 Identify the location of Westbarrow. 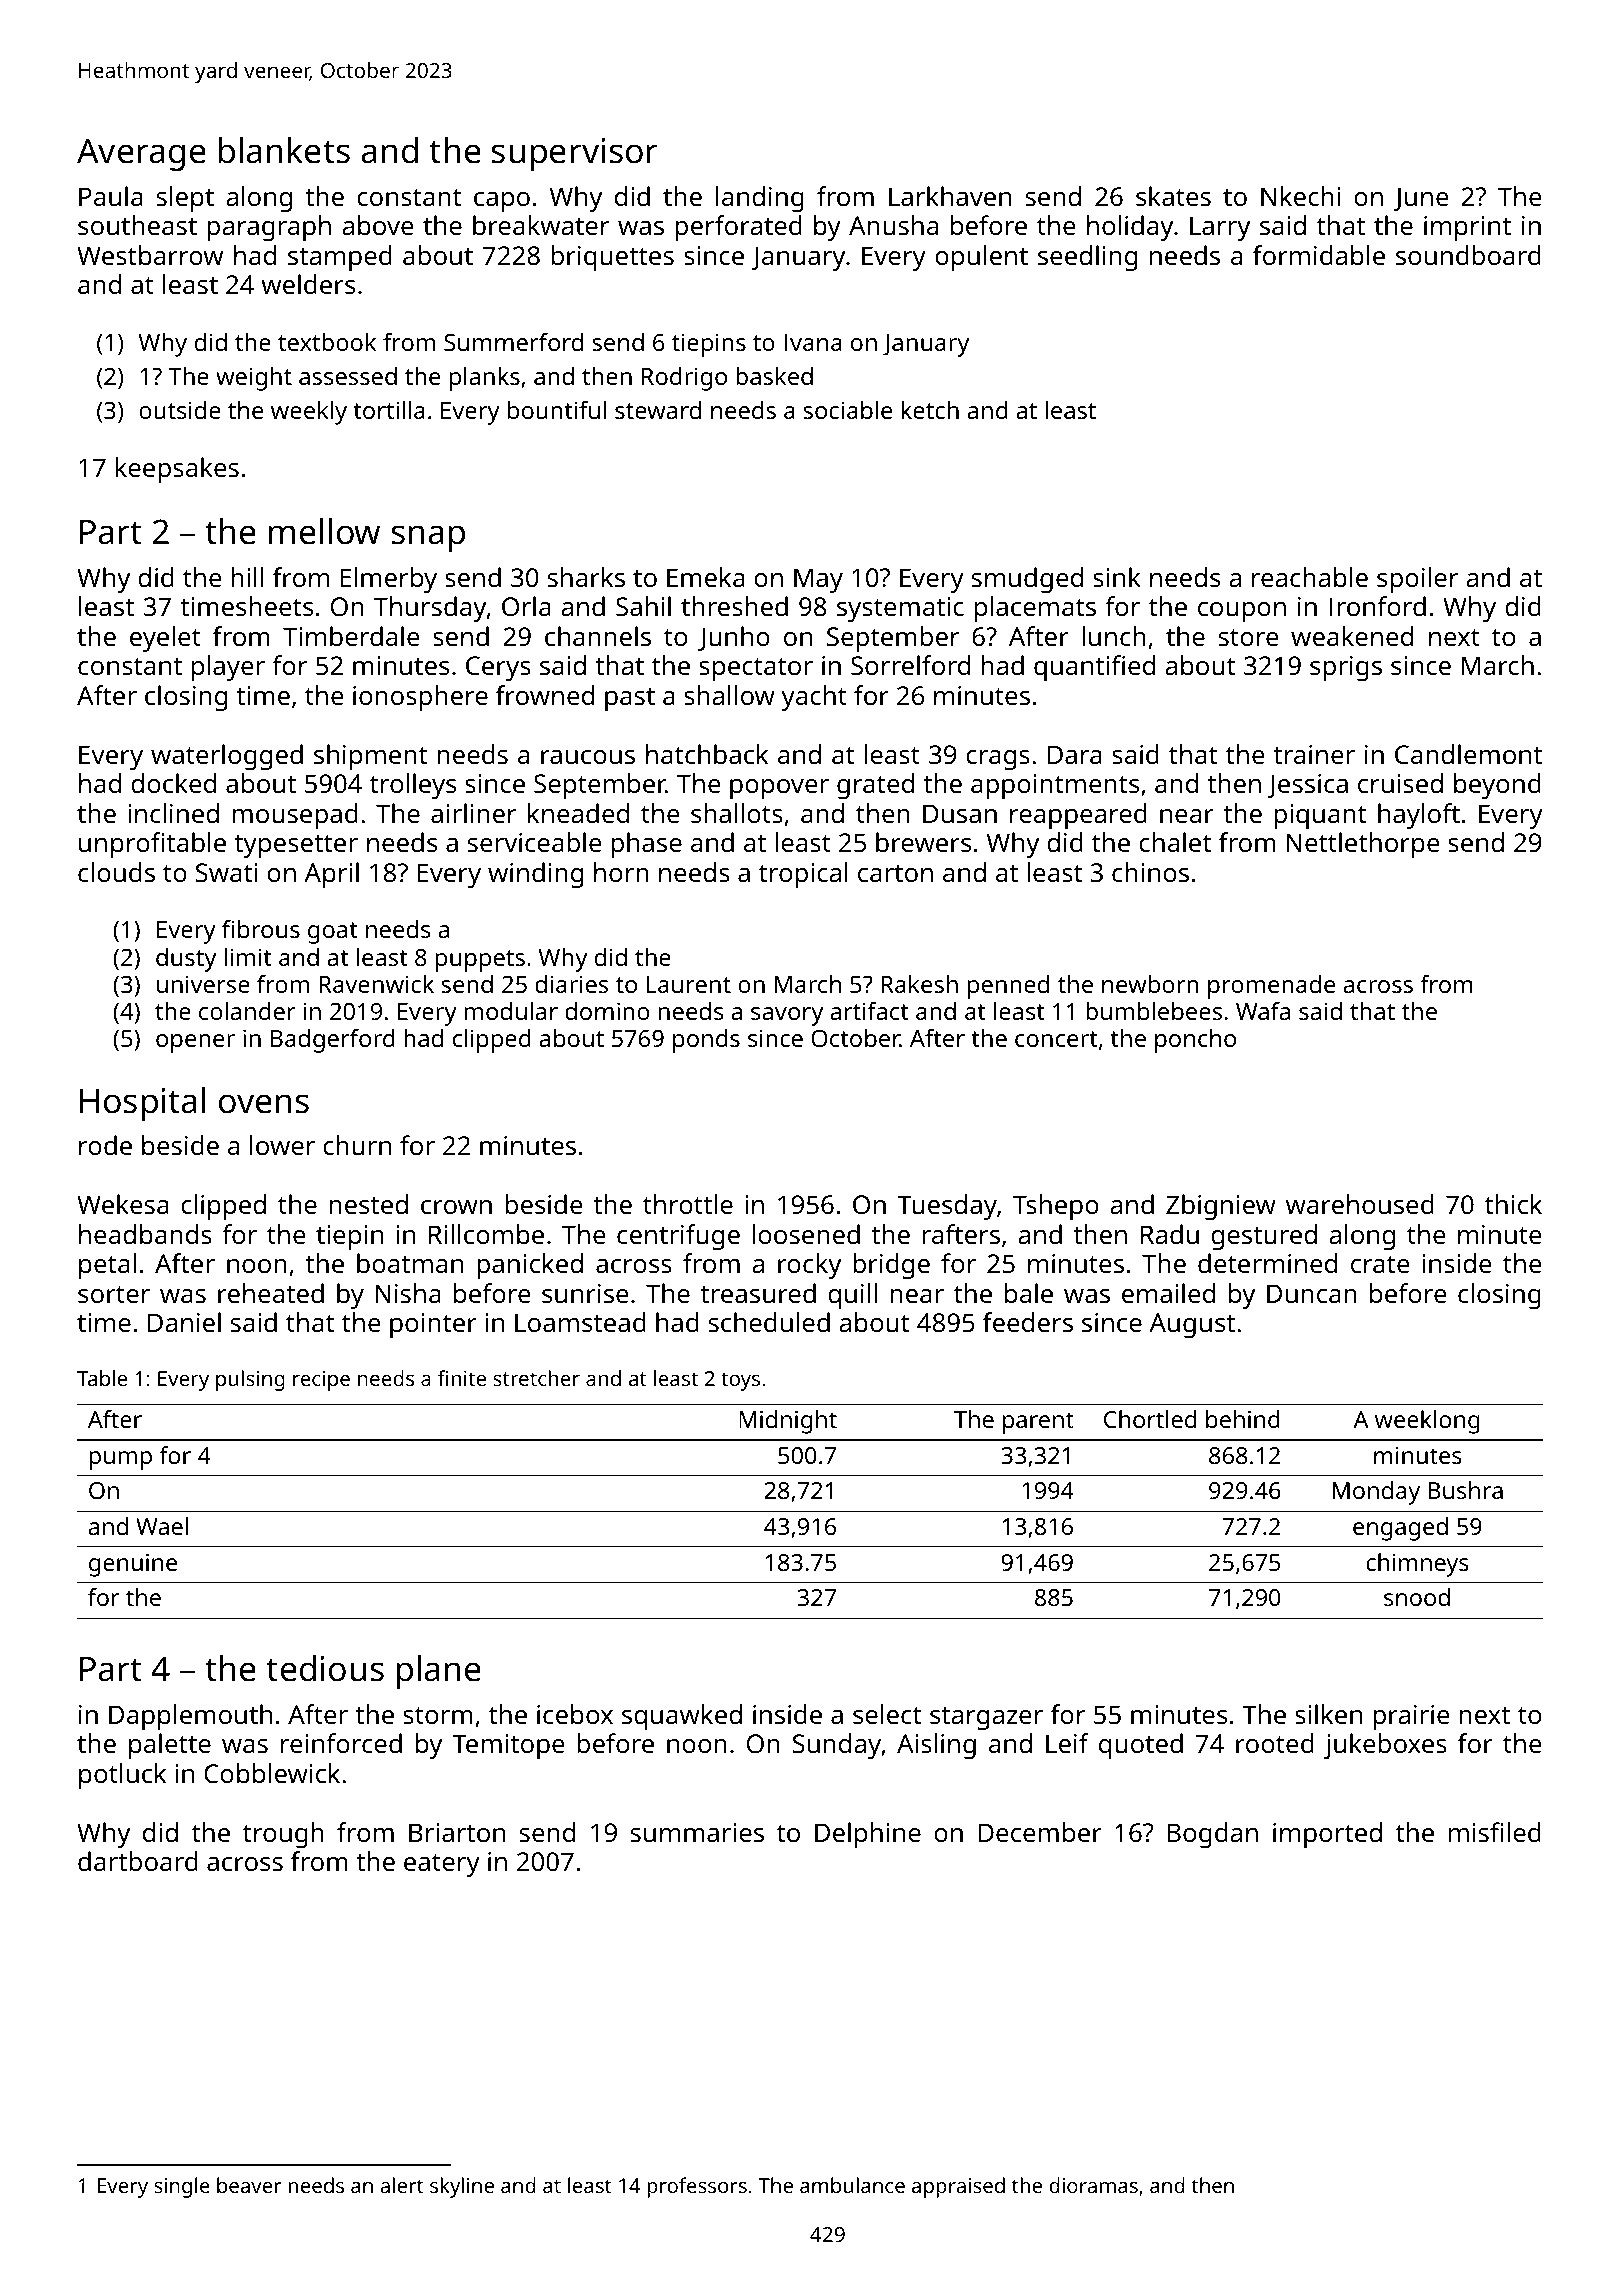
(150, 255).
